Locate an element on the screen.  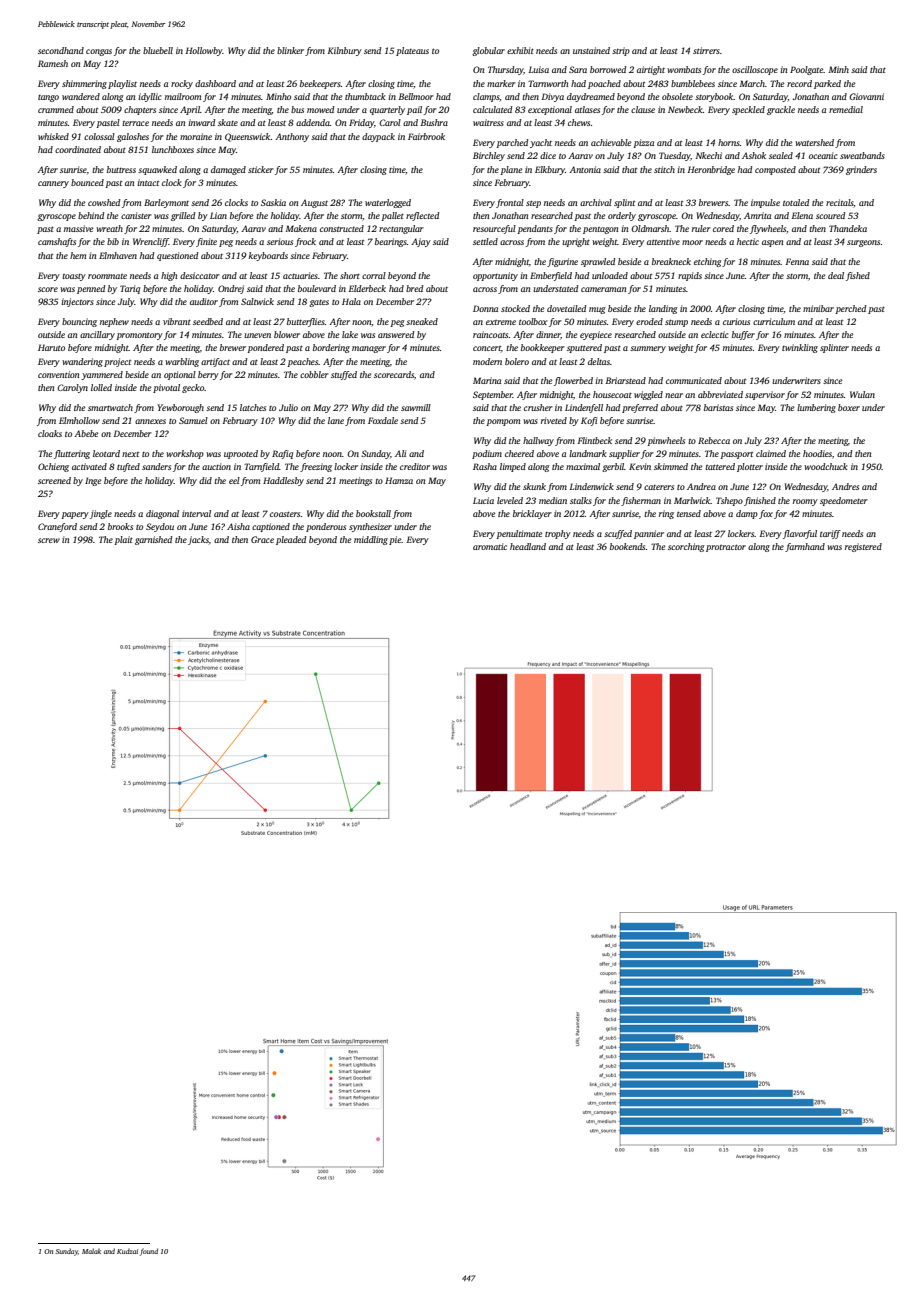
found is located at coordinates (149, 1252).
